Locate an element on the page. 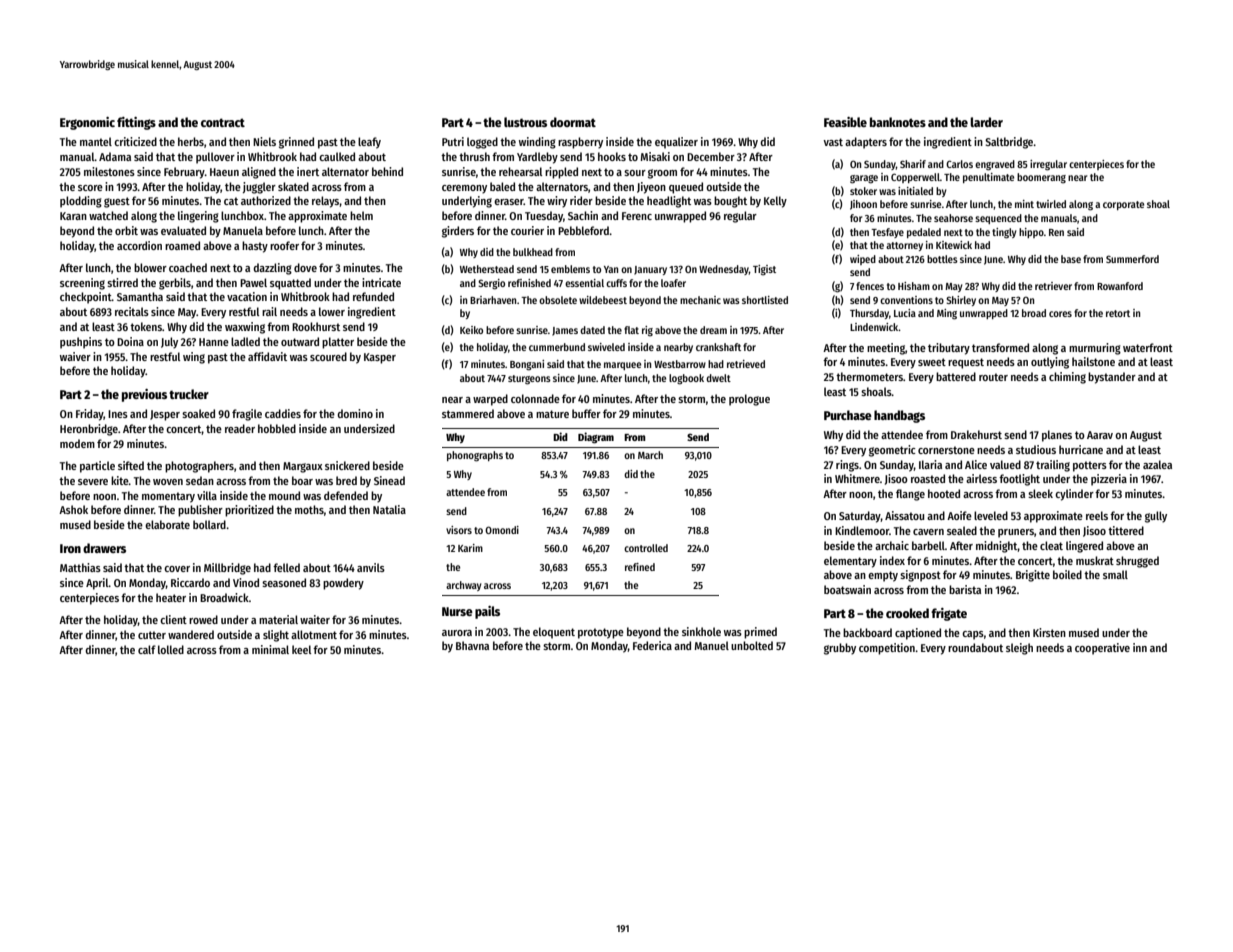 Image resolution: width=1233 pixels, height=952 pixels. adapters is located at coordinates (866, 143).
